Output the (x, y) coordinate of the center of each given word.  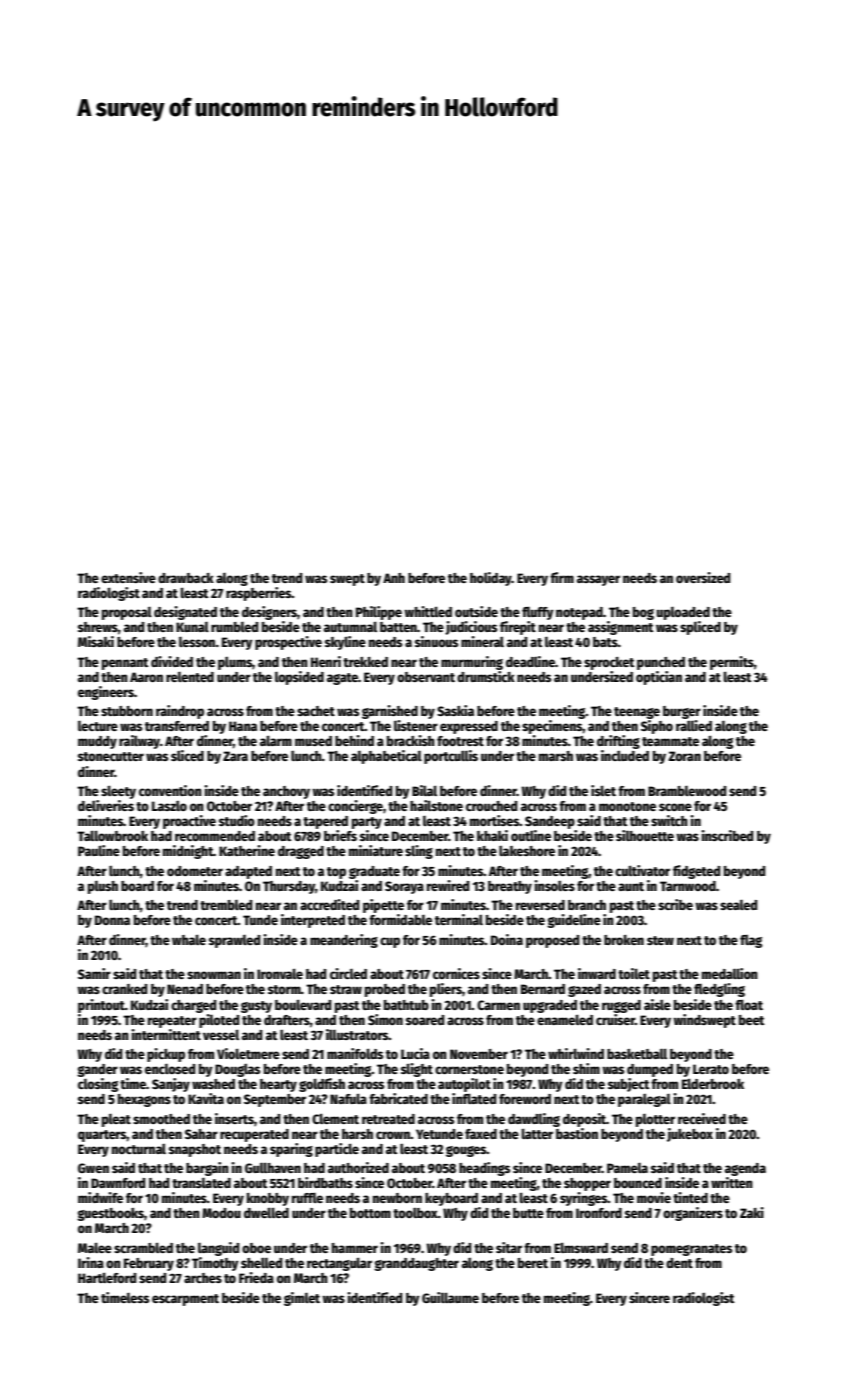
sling (419, 852)
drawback (186, 578)
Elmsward (581, 1247)
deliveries (106, 805)
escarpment (185, 1300)
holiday (491, 579)
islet (603, 790)
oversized (703, 577)
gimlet (302, 1299)
